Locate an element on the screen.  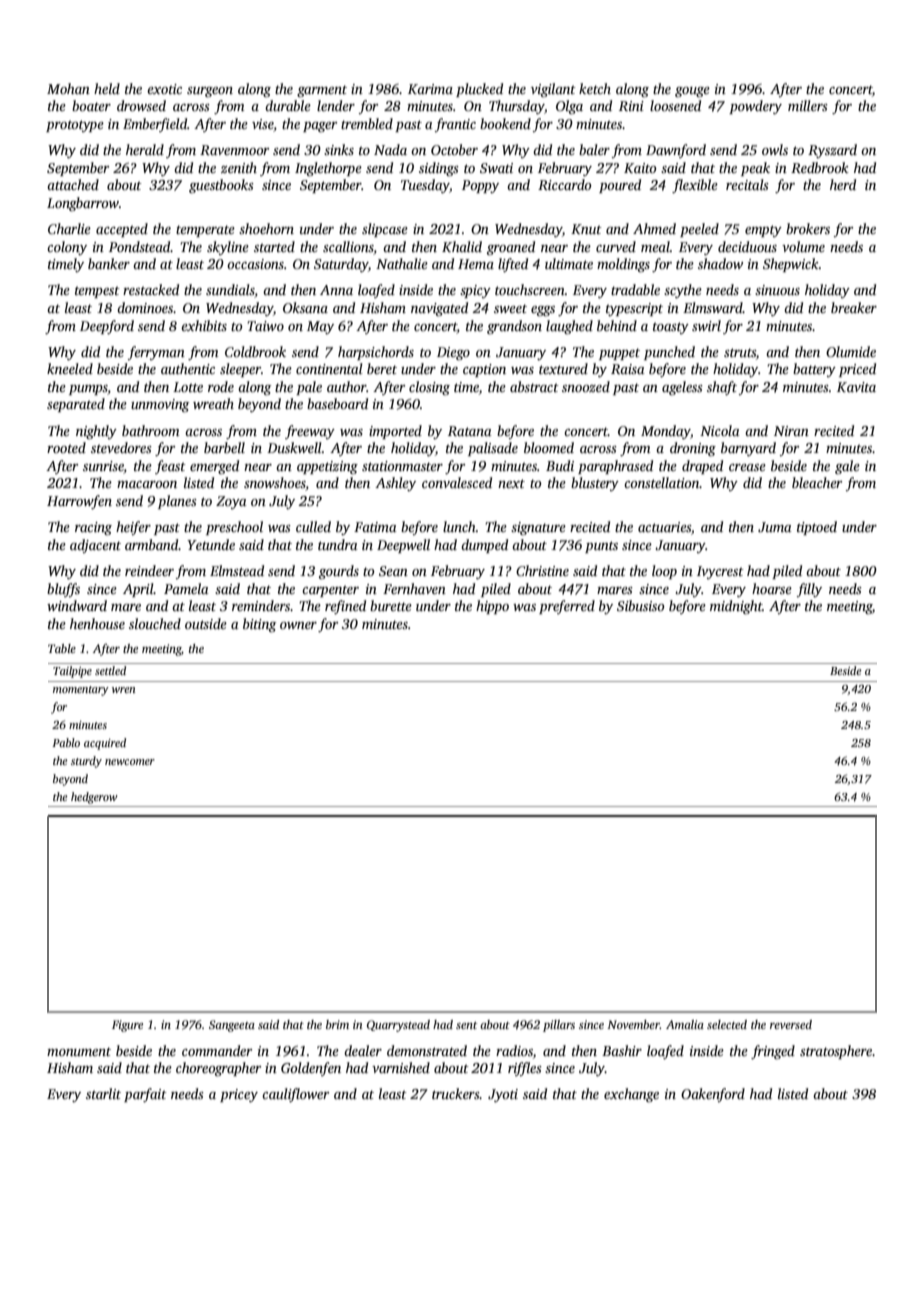
preferred is located at coordinates (567, 607).
